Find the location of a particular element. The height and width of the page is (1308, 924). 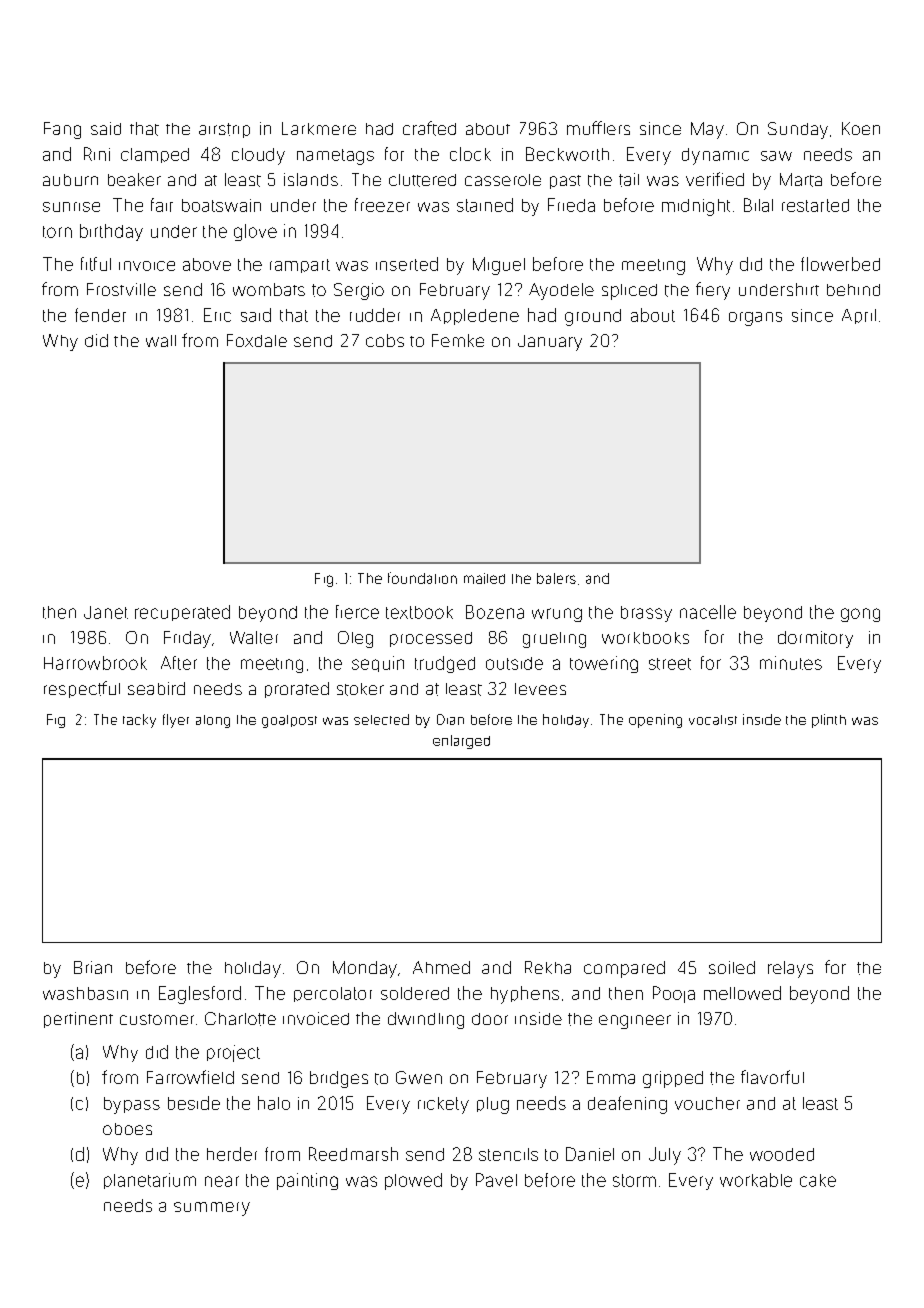

gong is located at coordinates (860, 615).
